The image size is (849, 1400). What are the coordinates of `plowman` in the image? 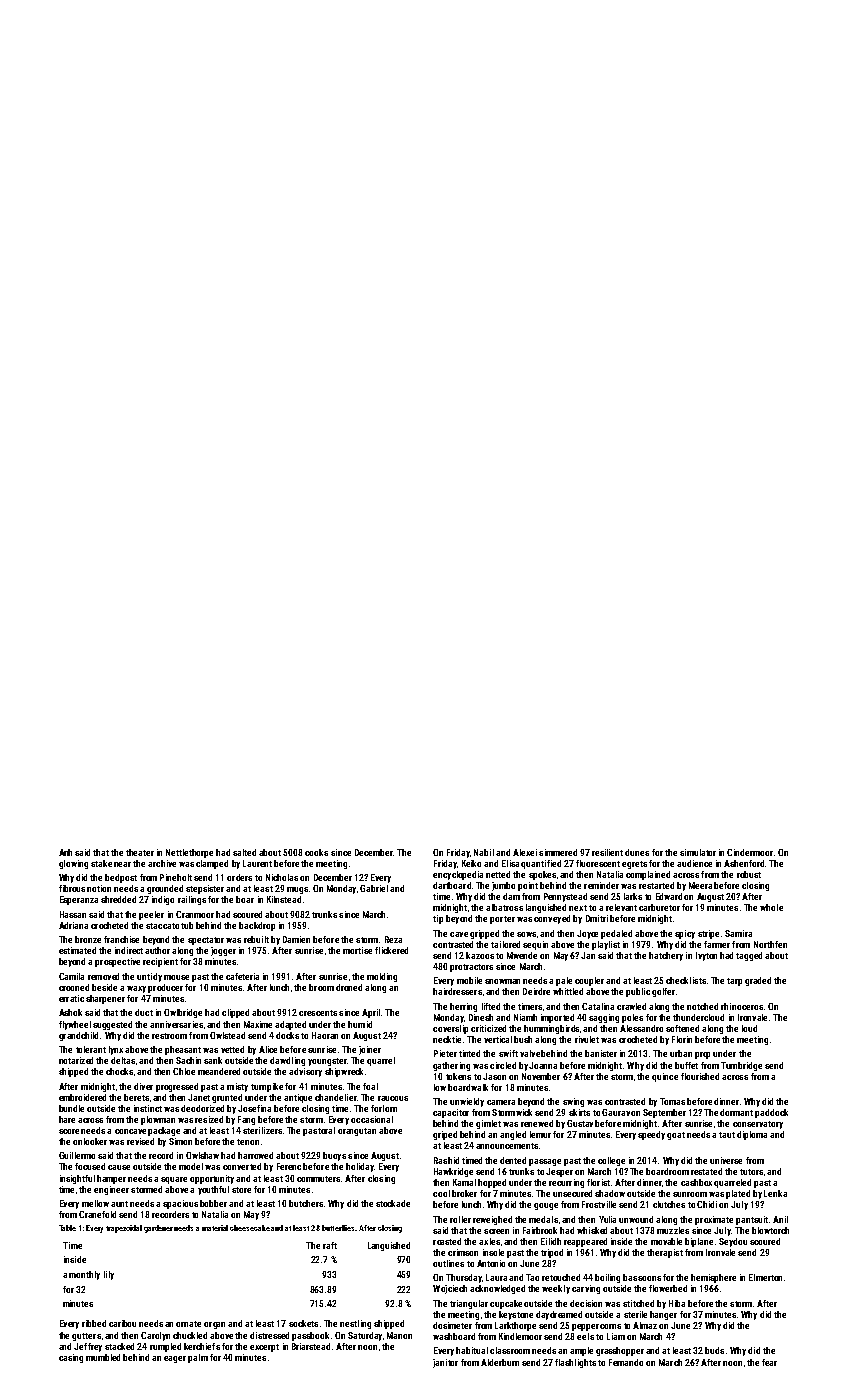 It's located at (158, 1120).
